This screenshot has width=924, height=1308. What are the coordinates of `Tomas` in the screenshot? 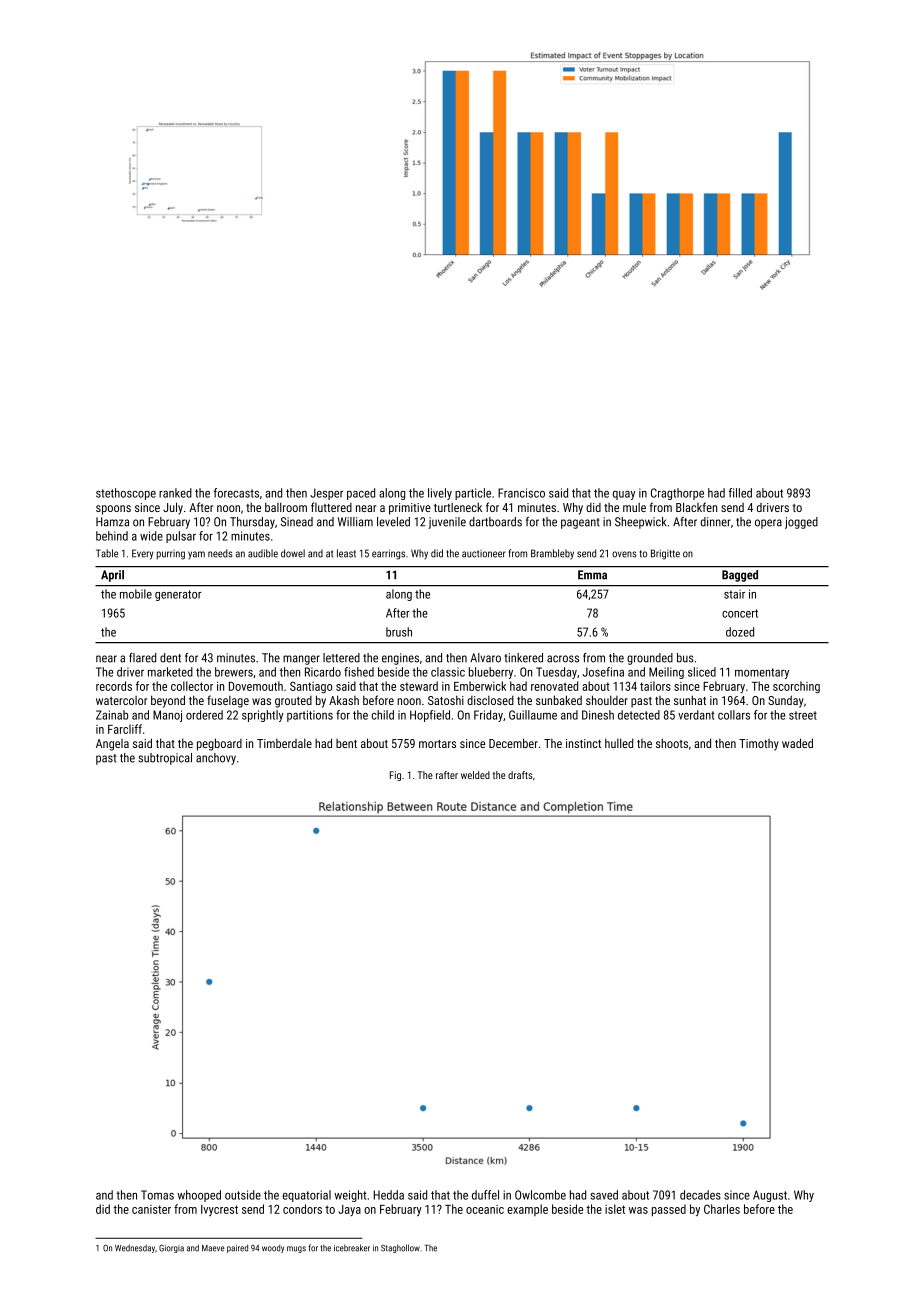 It's located at (157, 1195).
